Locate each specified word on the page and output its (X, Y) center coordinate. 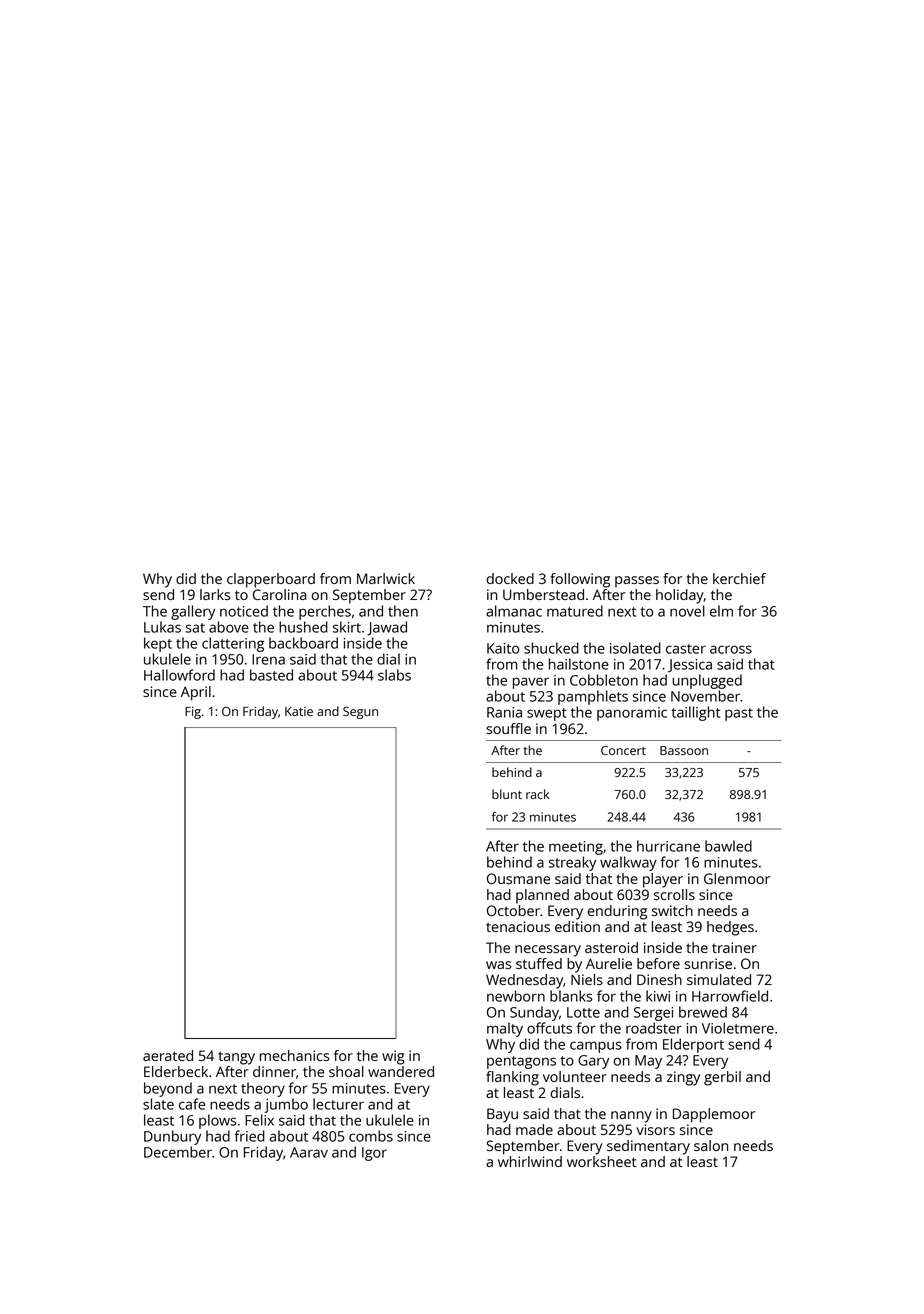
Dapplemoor (714, 1115)
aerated (168, 1055)
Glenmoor (737, 878)
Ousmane (518, 878)
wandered (401, 1071)
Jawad (387, 628)
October (513, 910)
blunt (507, 794)
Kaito (503, 648)
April (196, 693)
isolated (635, 648)
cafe (192, 1104)
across (731, 649)
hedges (730, 928)
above (229, 627)
